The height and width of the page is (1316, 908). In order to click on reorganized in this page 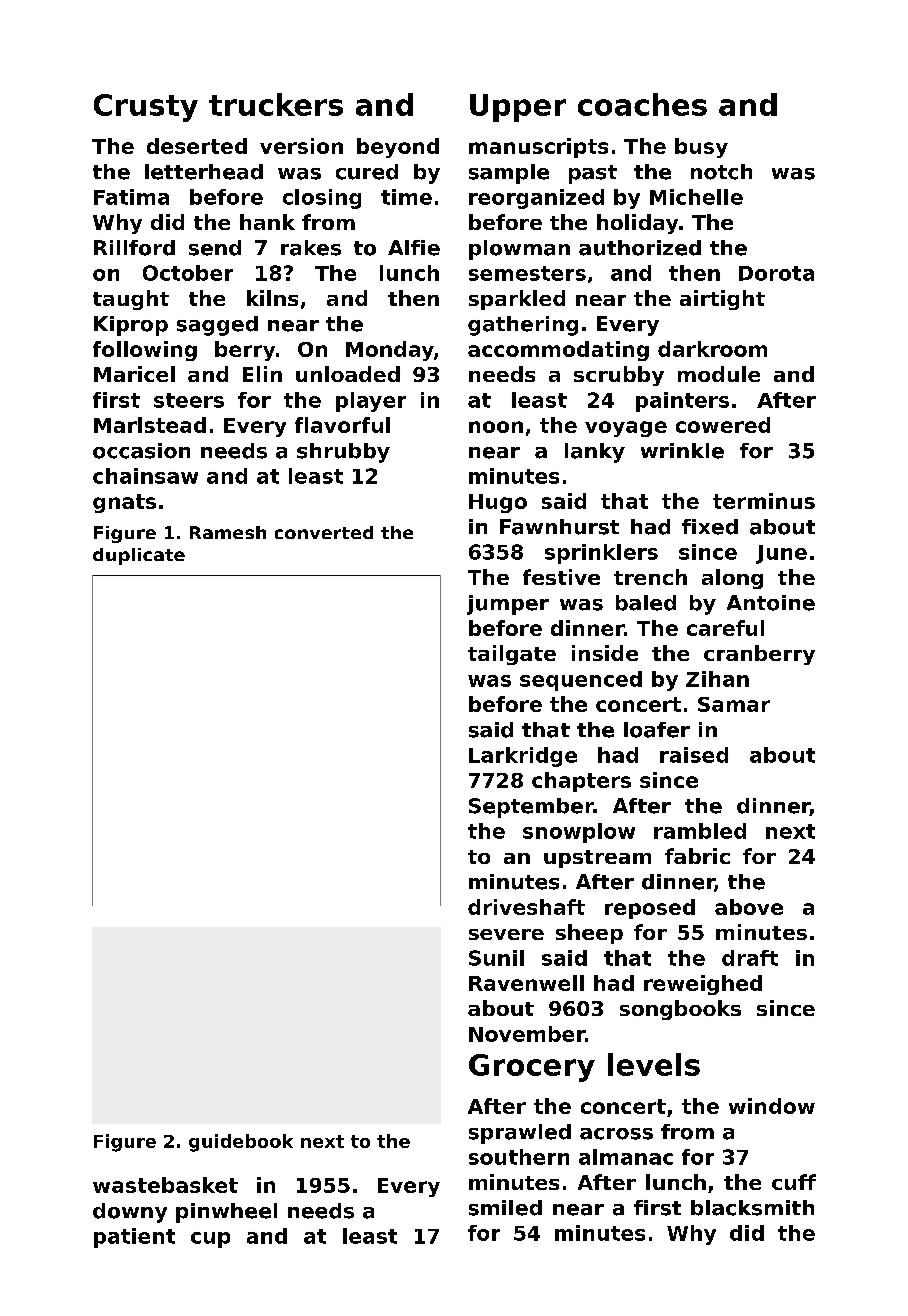, I will do `click(536, 199)`.
